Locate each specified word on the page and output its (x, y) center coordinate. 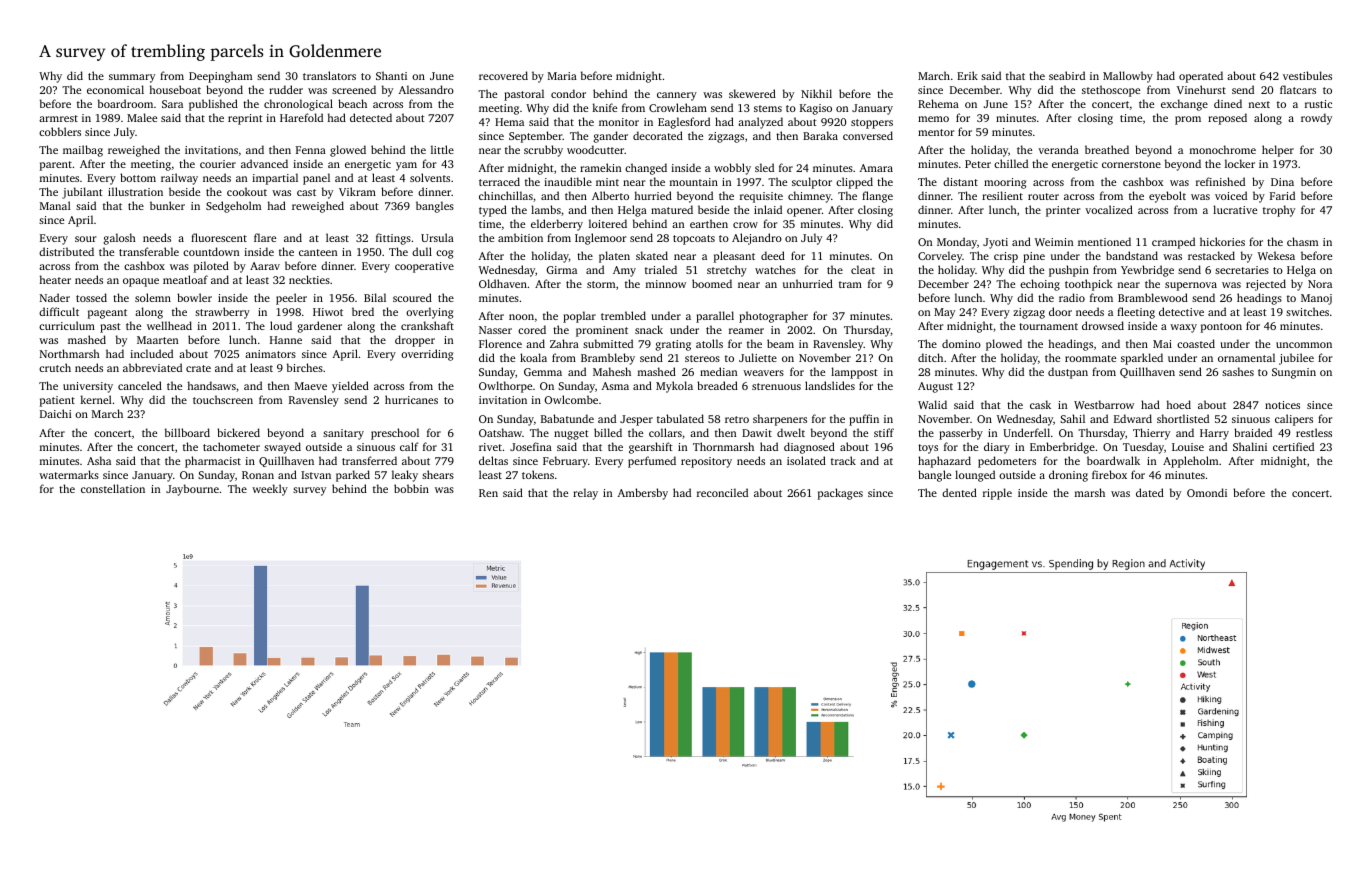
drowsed (1103, 325)
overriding (427, 355)
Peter (978, 164)
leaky (405, 476)
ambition (520, 237)
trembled (623, 315)
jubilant (82, 193)
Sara (172, 104)
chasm (1302, 241)
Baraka (820, 135)
